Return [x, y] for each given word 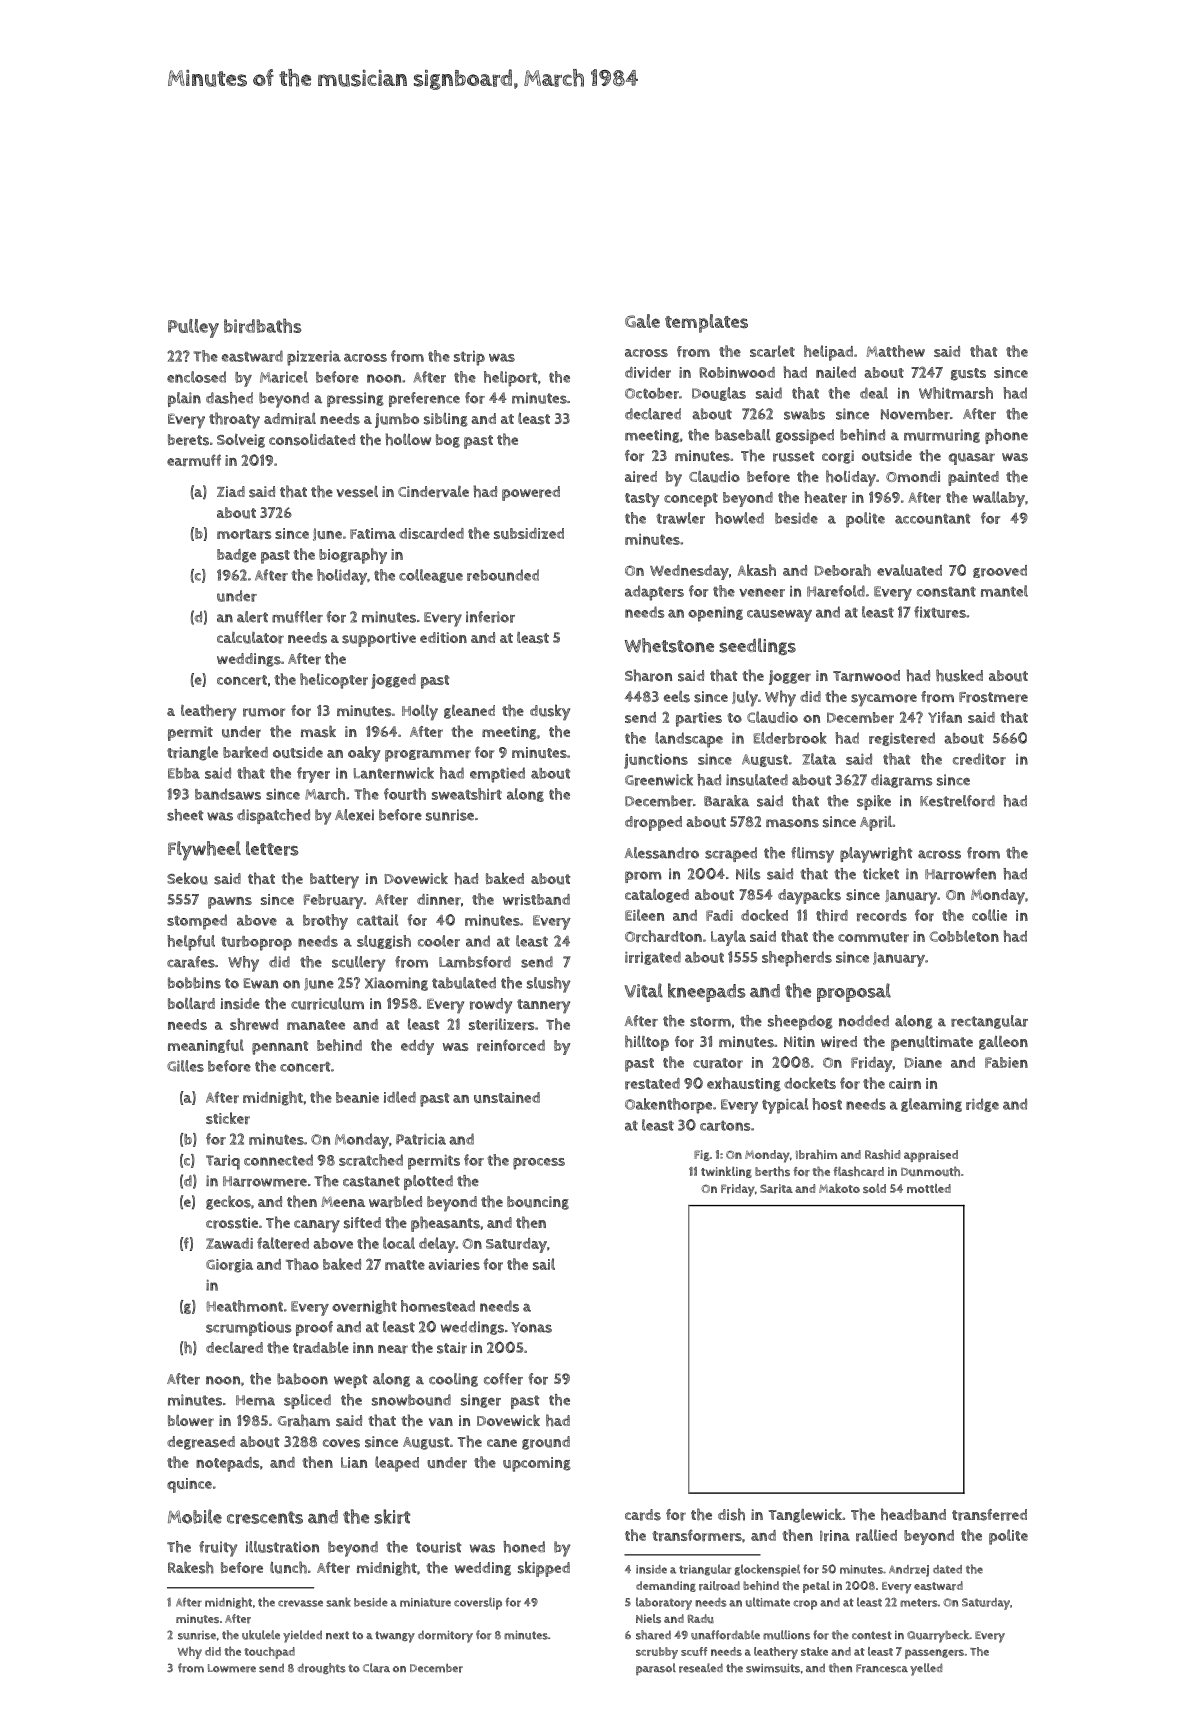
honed [524, 1547]
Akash [757, 570]
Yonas [531, 1327]
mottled [929, 1188]
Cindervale [433, 492]
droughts [322, 1668]
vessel [357, 492]
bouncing [538, 1203]
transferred [989, 1515]
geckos [228, 1202]
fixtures [940, 612]
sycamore [884, 700]
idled [400, 1097]
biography [353, 556]
